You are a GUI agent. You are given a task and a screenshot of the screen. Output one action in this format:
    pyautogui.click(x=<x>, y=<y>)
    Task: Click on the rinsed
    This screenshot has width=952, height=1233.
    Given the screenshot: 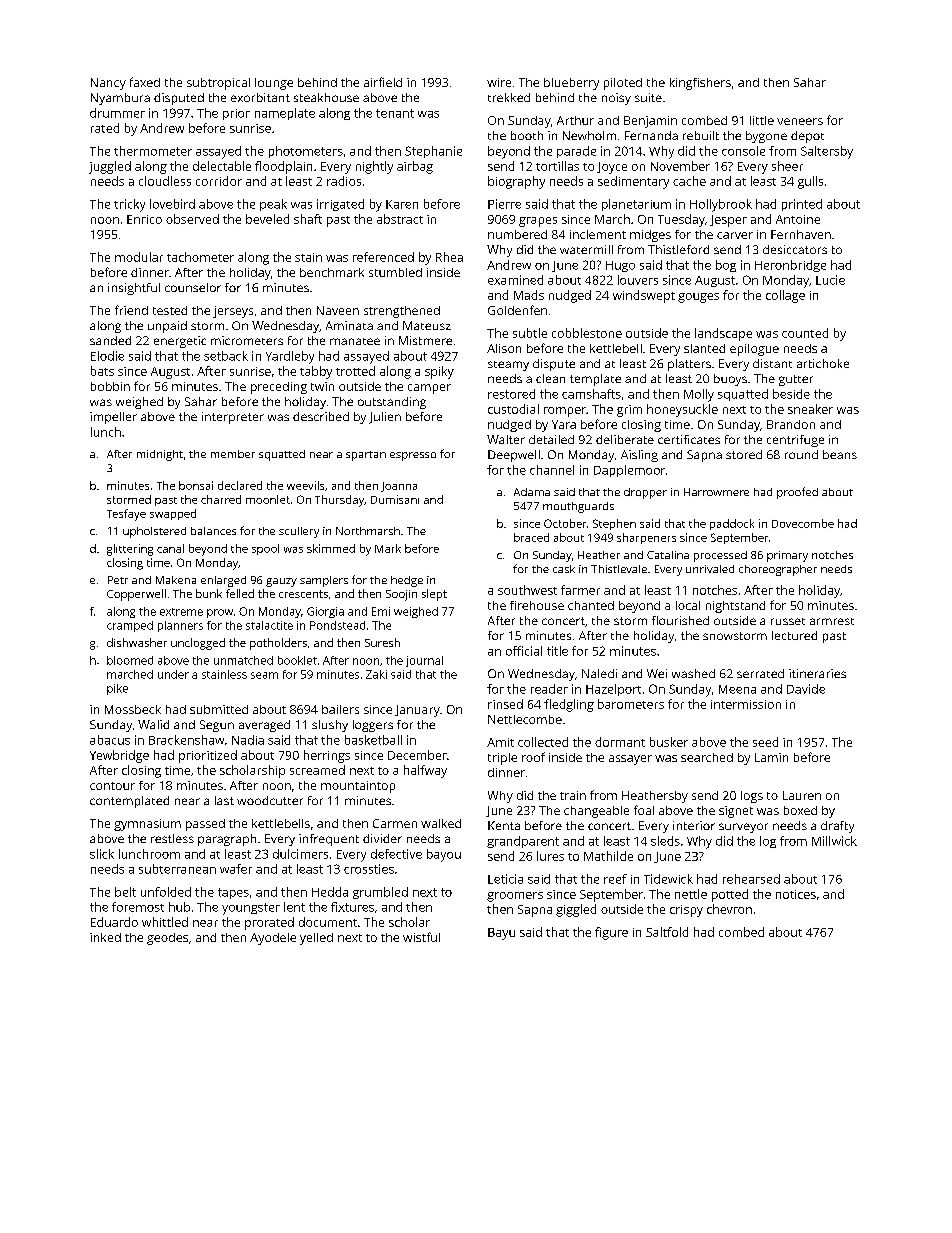 What is the action you would take?
    pyautogui.click(x=505, y=704)
